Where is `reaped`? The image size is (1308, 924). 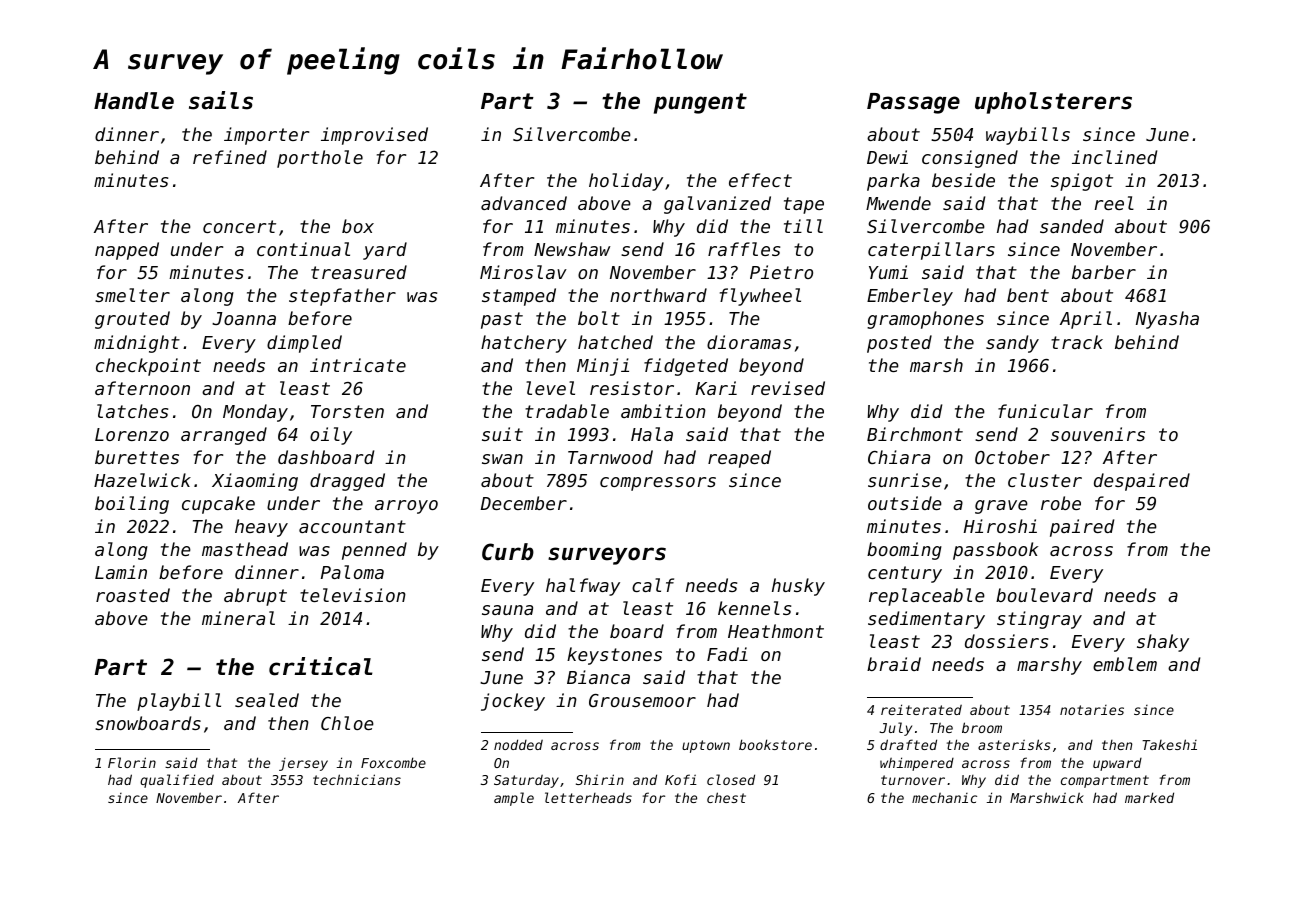 reaped is located at coordinates (739, 459).
